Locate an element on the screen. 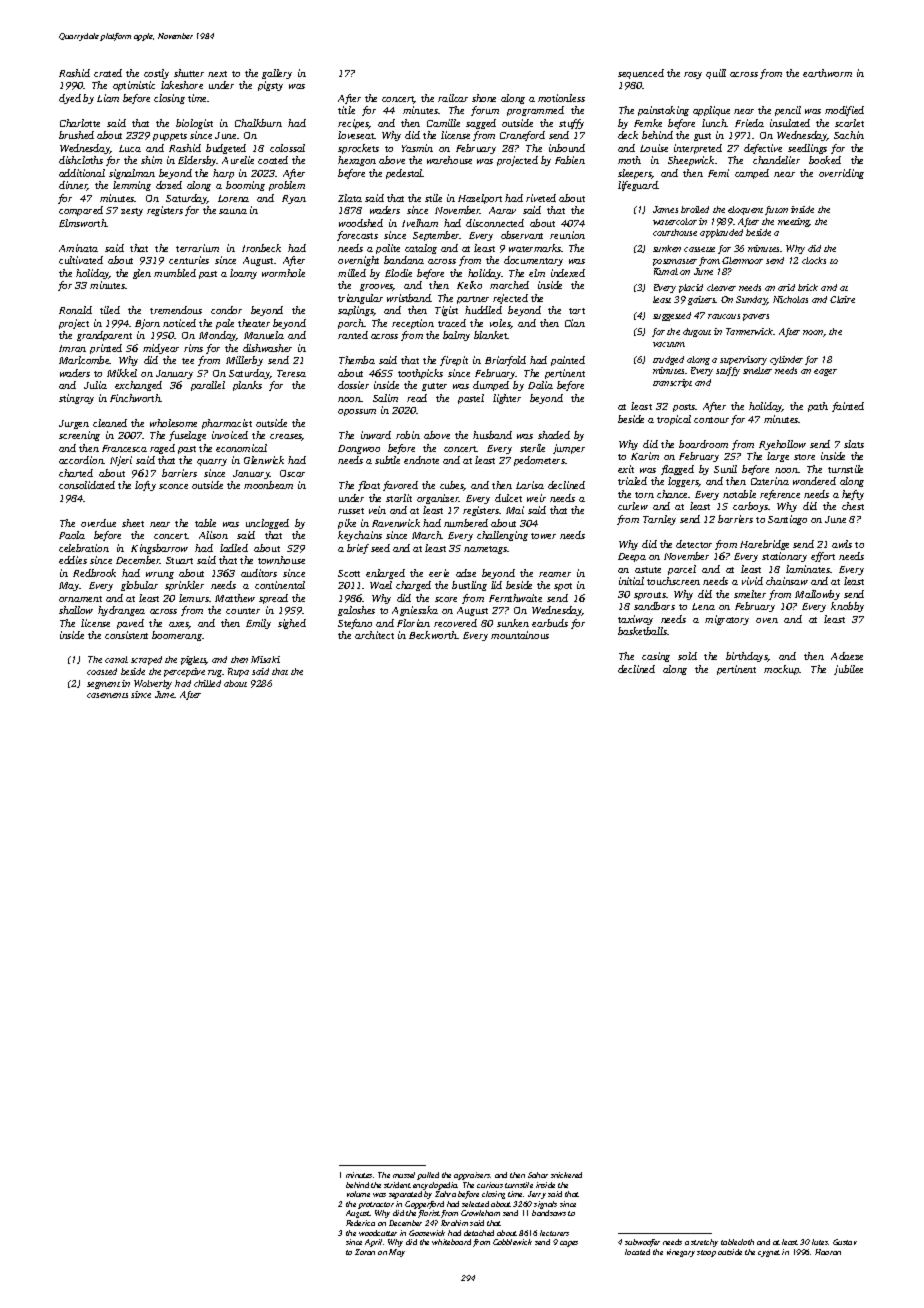 This screenshot has height=1308, width=924. casements is located at coordinates (107, 695).
